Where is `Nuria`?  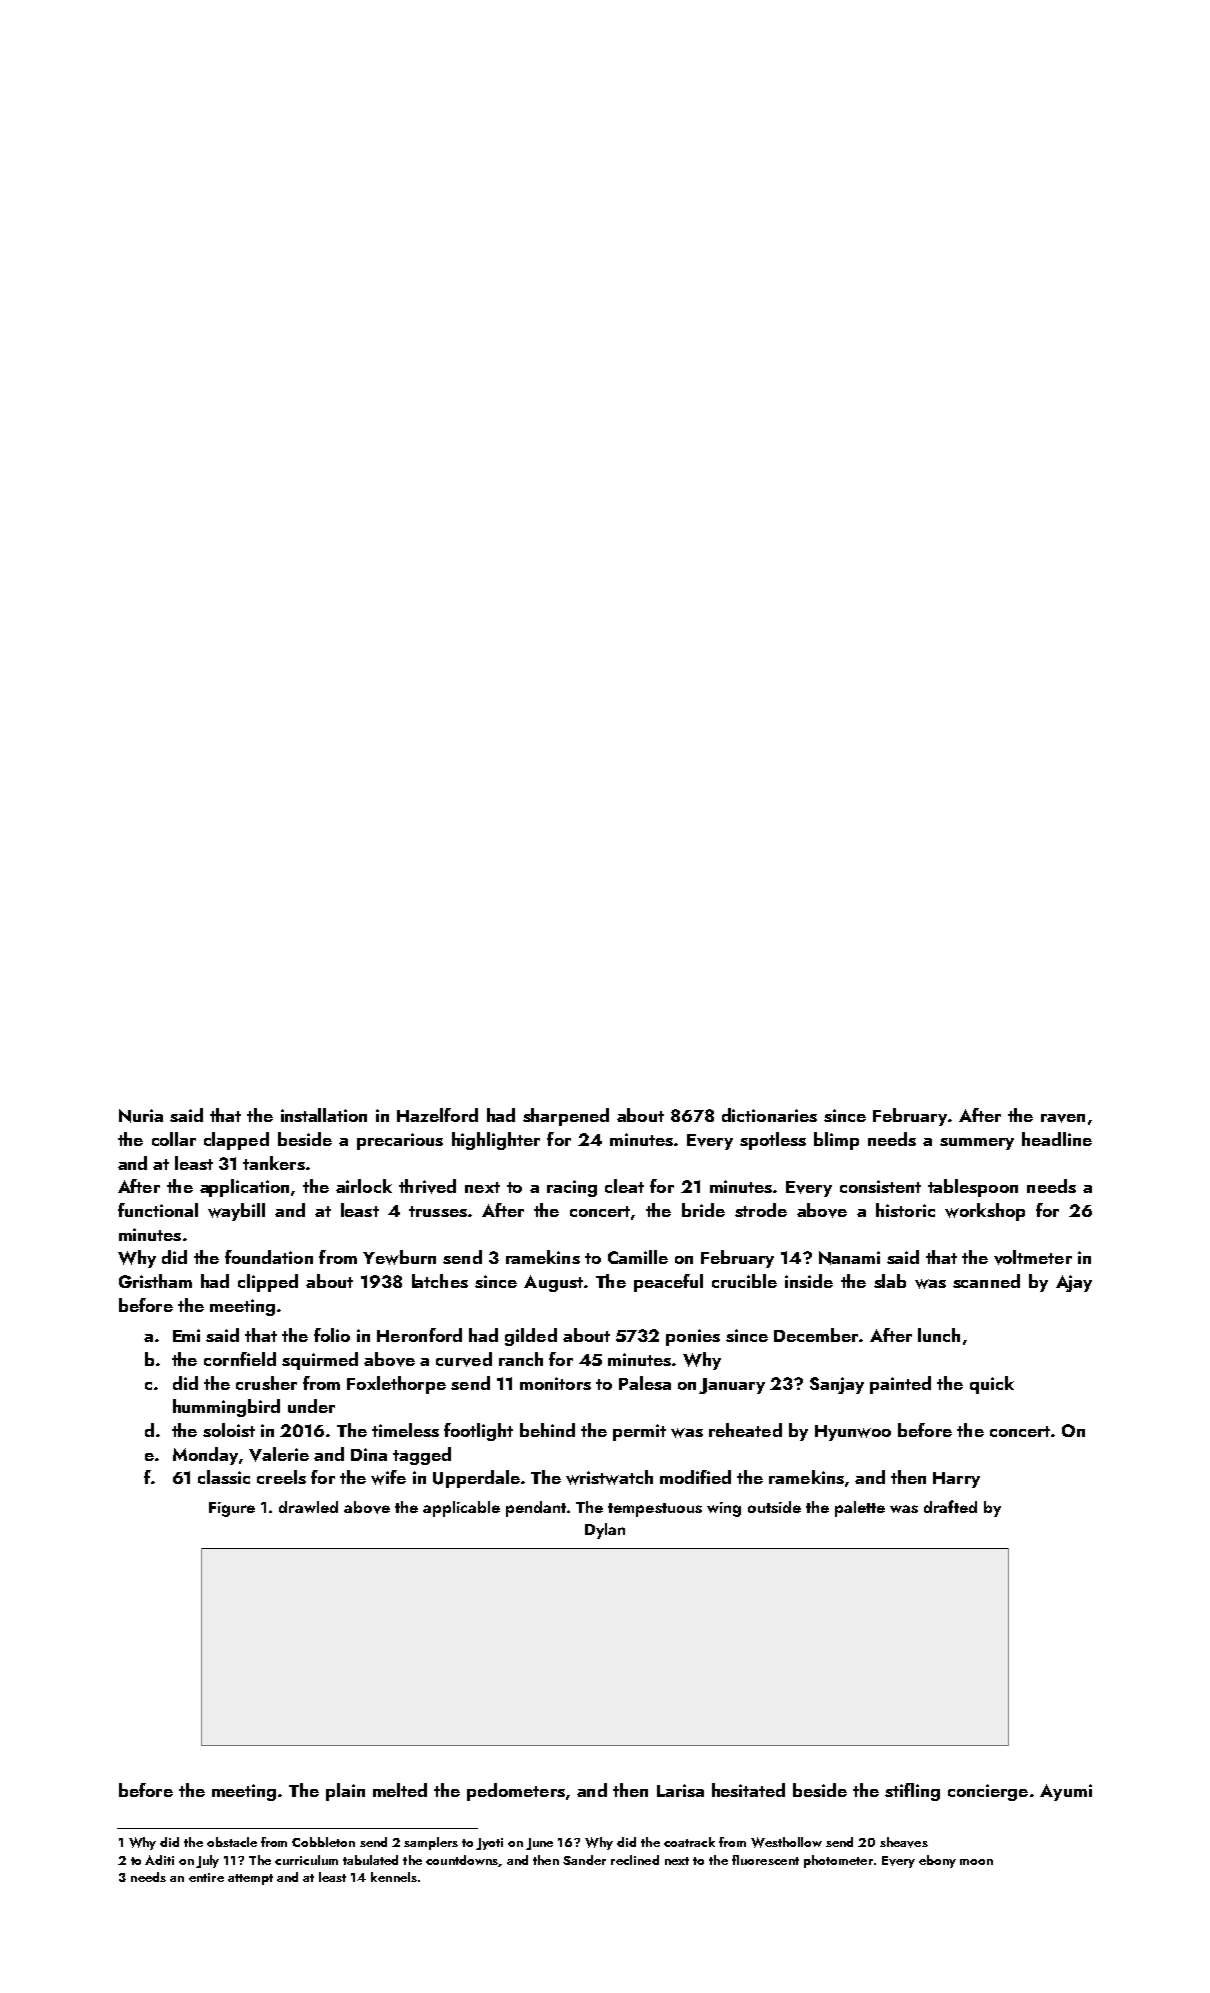
Nuria is located at coordinates (141, 1116).
